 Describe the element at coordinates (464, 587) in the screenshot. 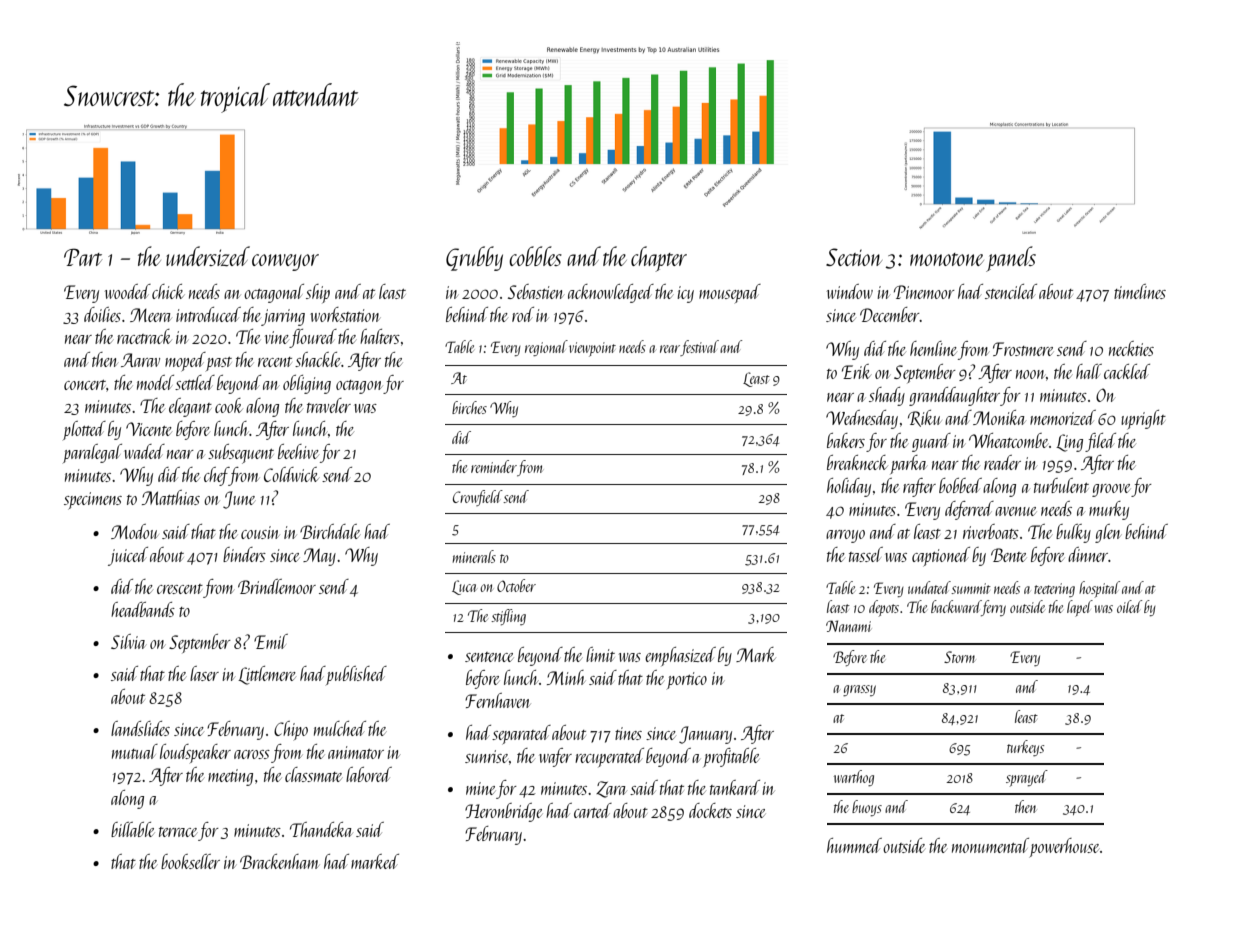

I see `Luca` at that location.
